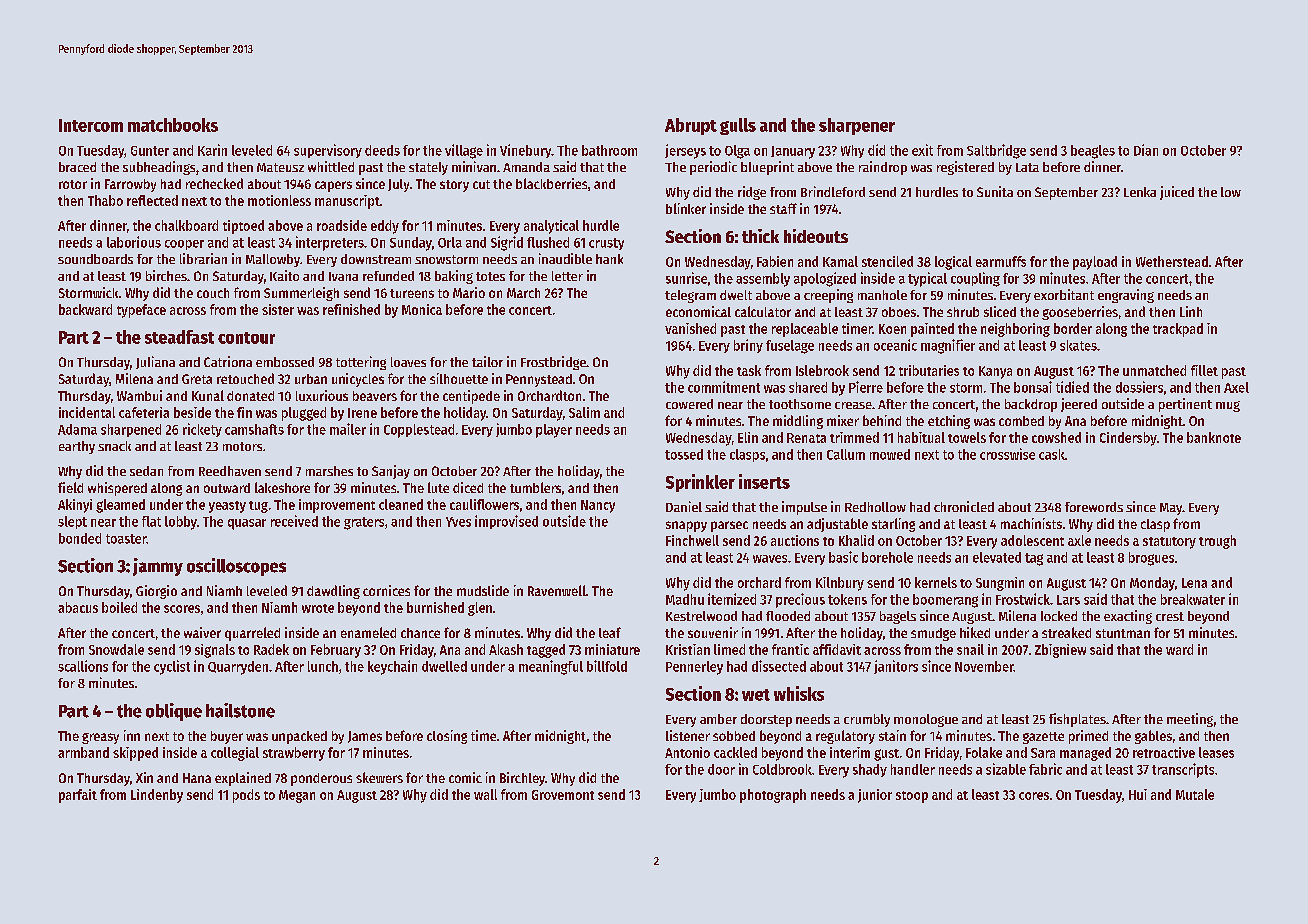  Describe the element at coordinates (684, 454) in the page. I see `tossed` at that location.
